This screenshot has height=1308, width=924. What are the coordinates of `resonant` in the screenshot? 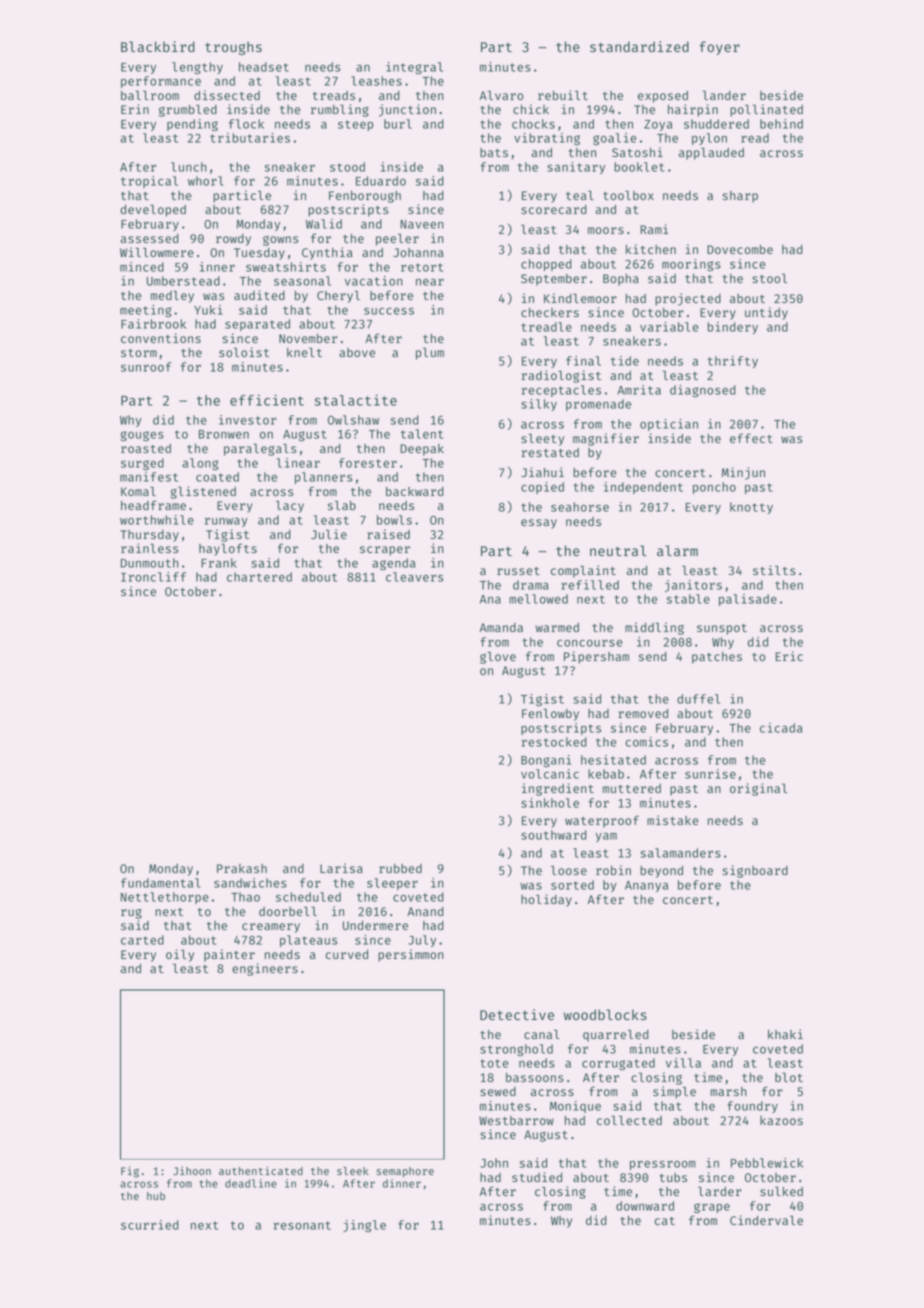 It's located at (302, 1225).
